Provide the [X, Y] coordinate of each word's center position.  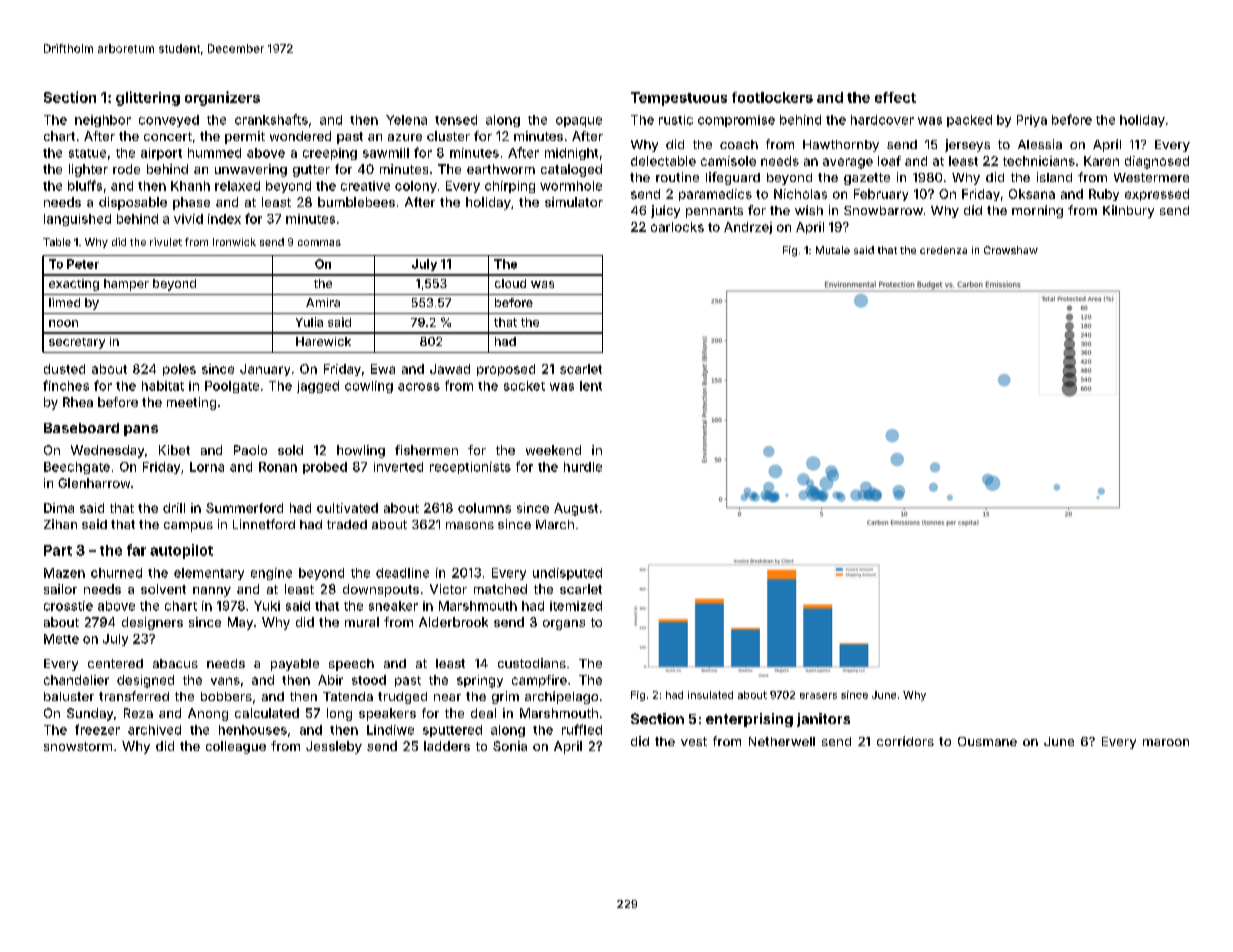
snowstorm [78, 746]
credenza [943, 250]
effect [895, 97]
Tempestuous [679, 99]
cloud [510, 283]
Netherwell [782, 741]
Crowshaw [1011, 250]
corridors [905, 741]
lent [591, 386]
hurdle [583, 467]
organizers [222, 98]
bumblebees [356, 202]
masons [470, 525]
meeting [191, 403]
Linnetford [264, 524]
